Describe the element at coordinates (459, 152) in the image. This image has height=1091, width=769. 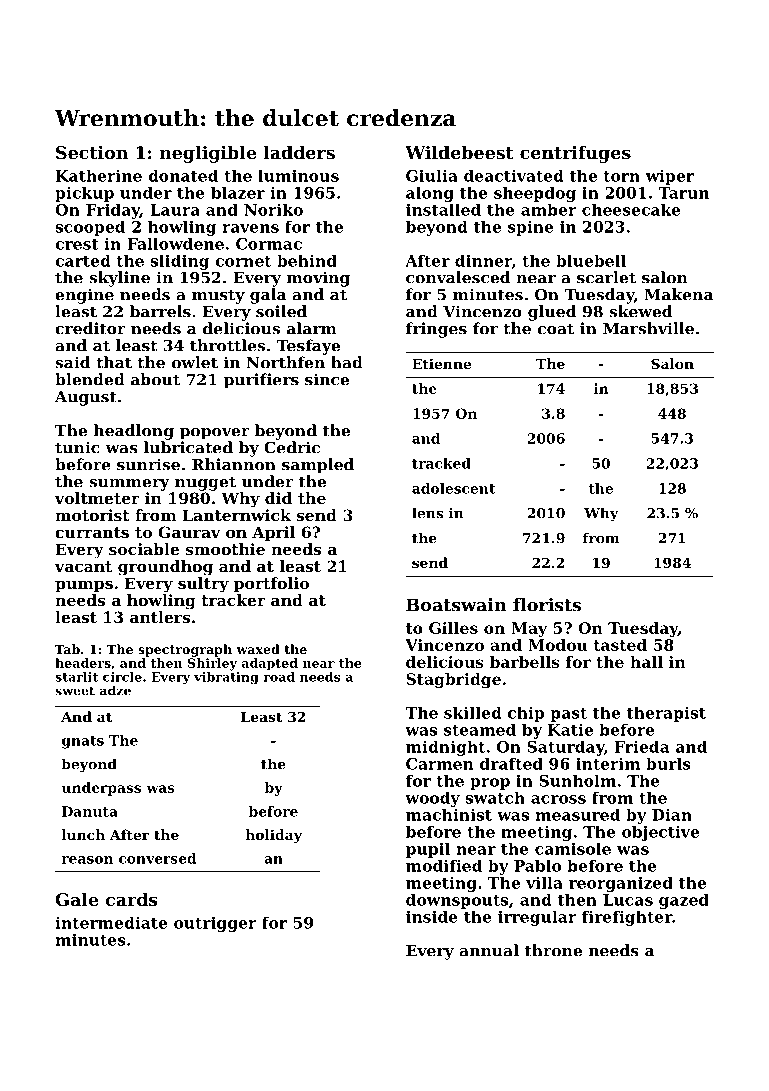
I see `Wildebeest` at that location.
